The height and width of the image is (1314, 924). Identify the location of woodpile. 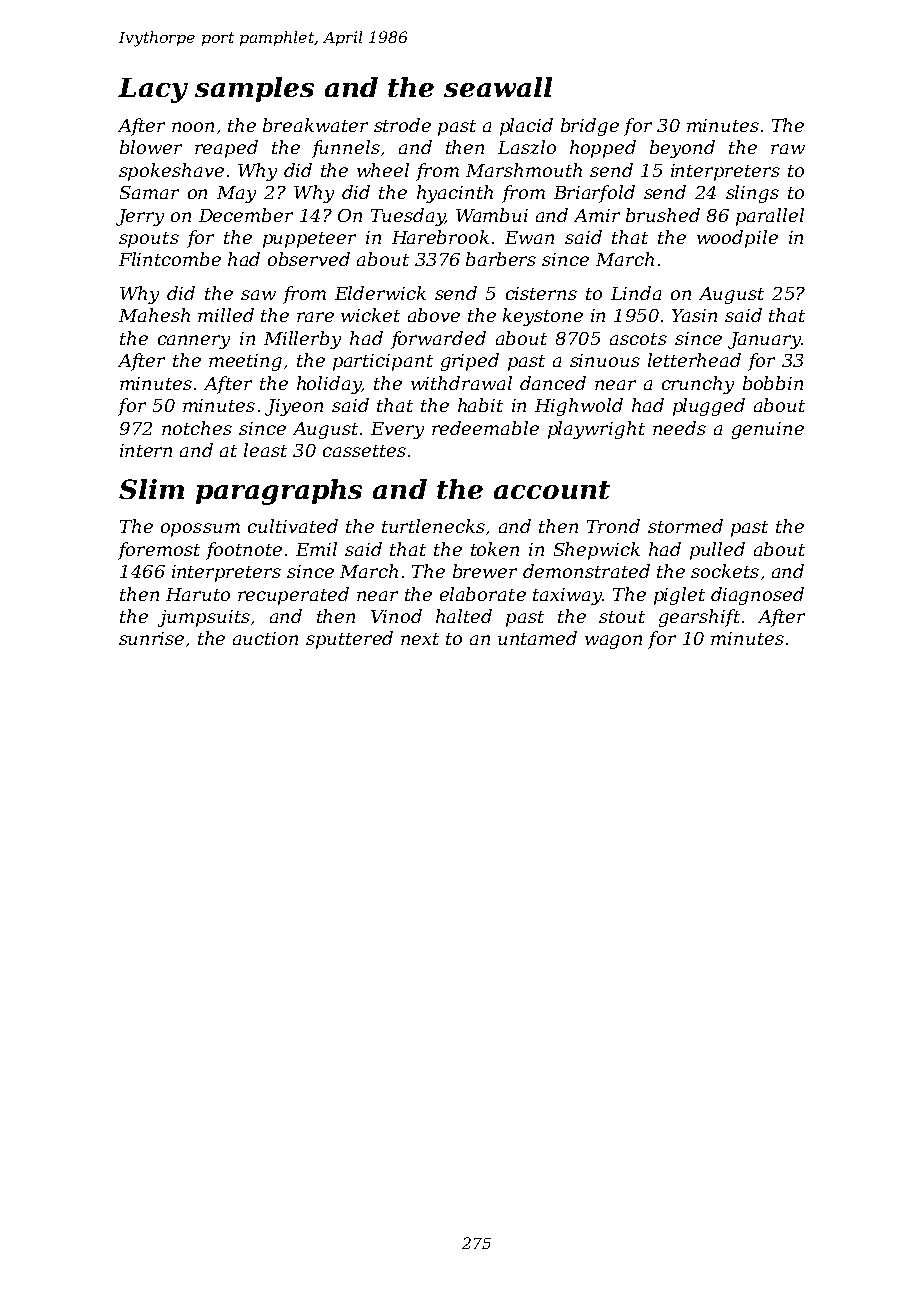
(737, 239).
